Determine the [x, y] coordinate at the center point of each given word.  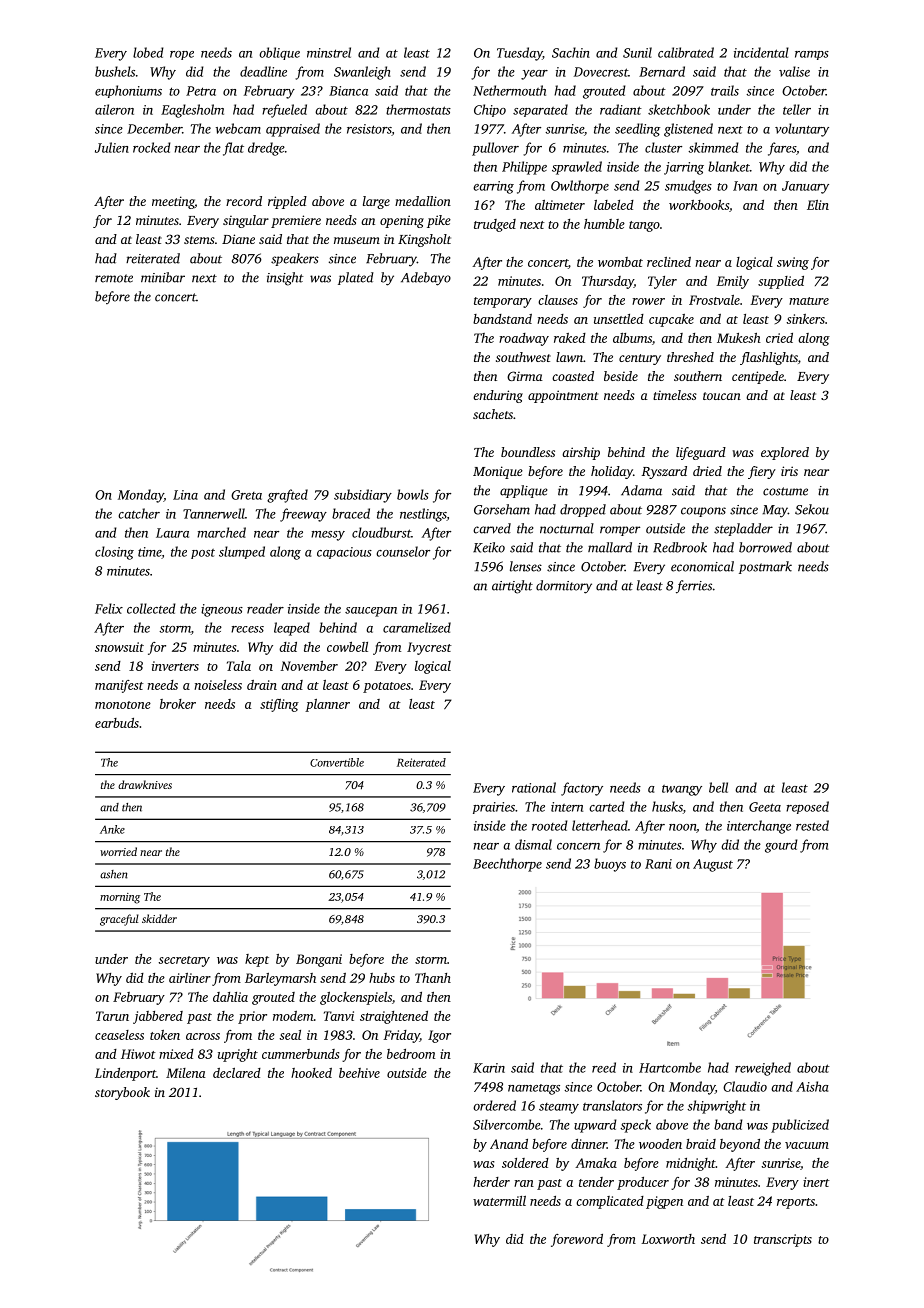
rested [812, 825]
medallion [423, 201]
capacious [344, 553]
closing [114, 553]
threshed [690, 357]
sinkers [806, 319]
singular [246, 221]
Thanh [433, 978]
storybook [122, 1093]
